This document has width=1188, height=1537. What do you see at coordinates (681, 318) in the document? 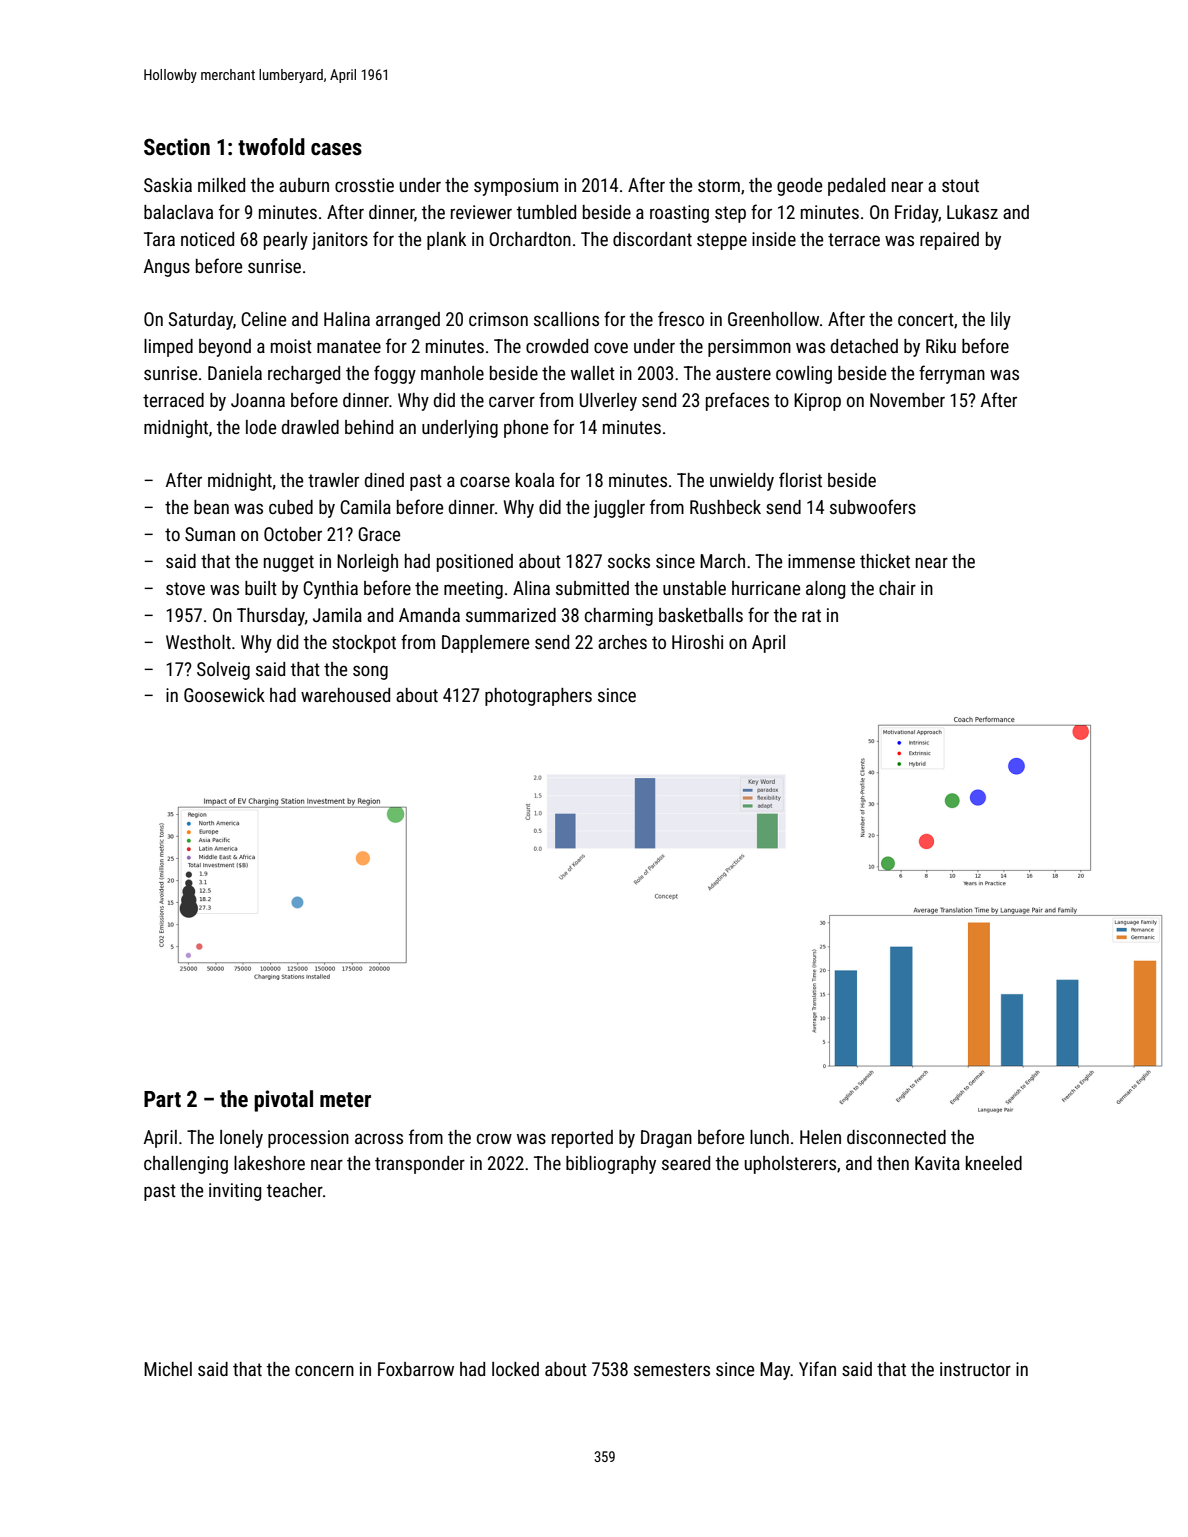
I see `fresco` at bounding box center [681, 318].
